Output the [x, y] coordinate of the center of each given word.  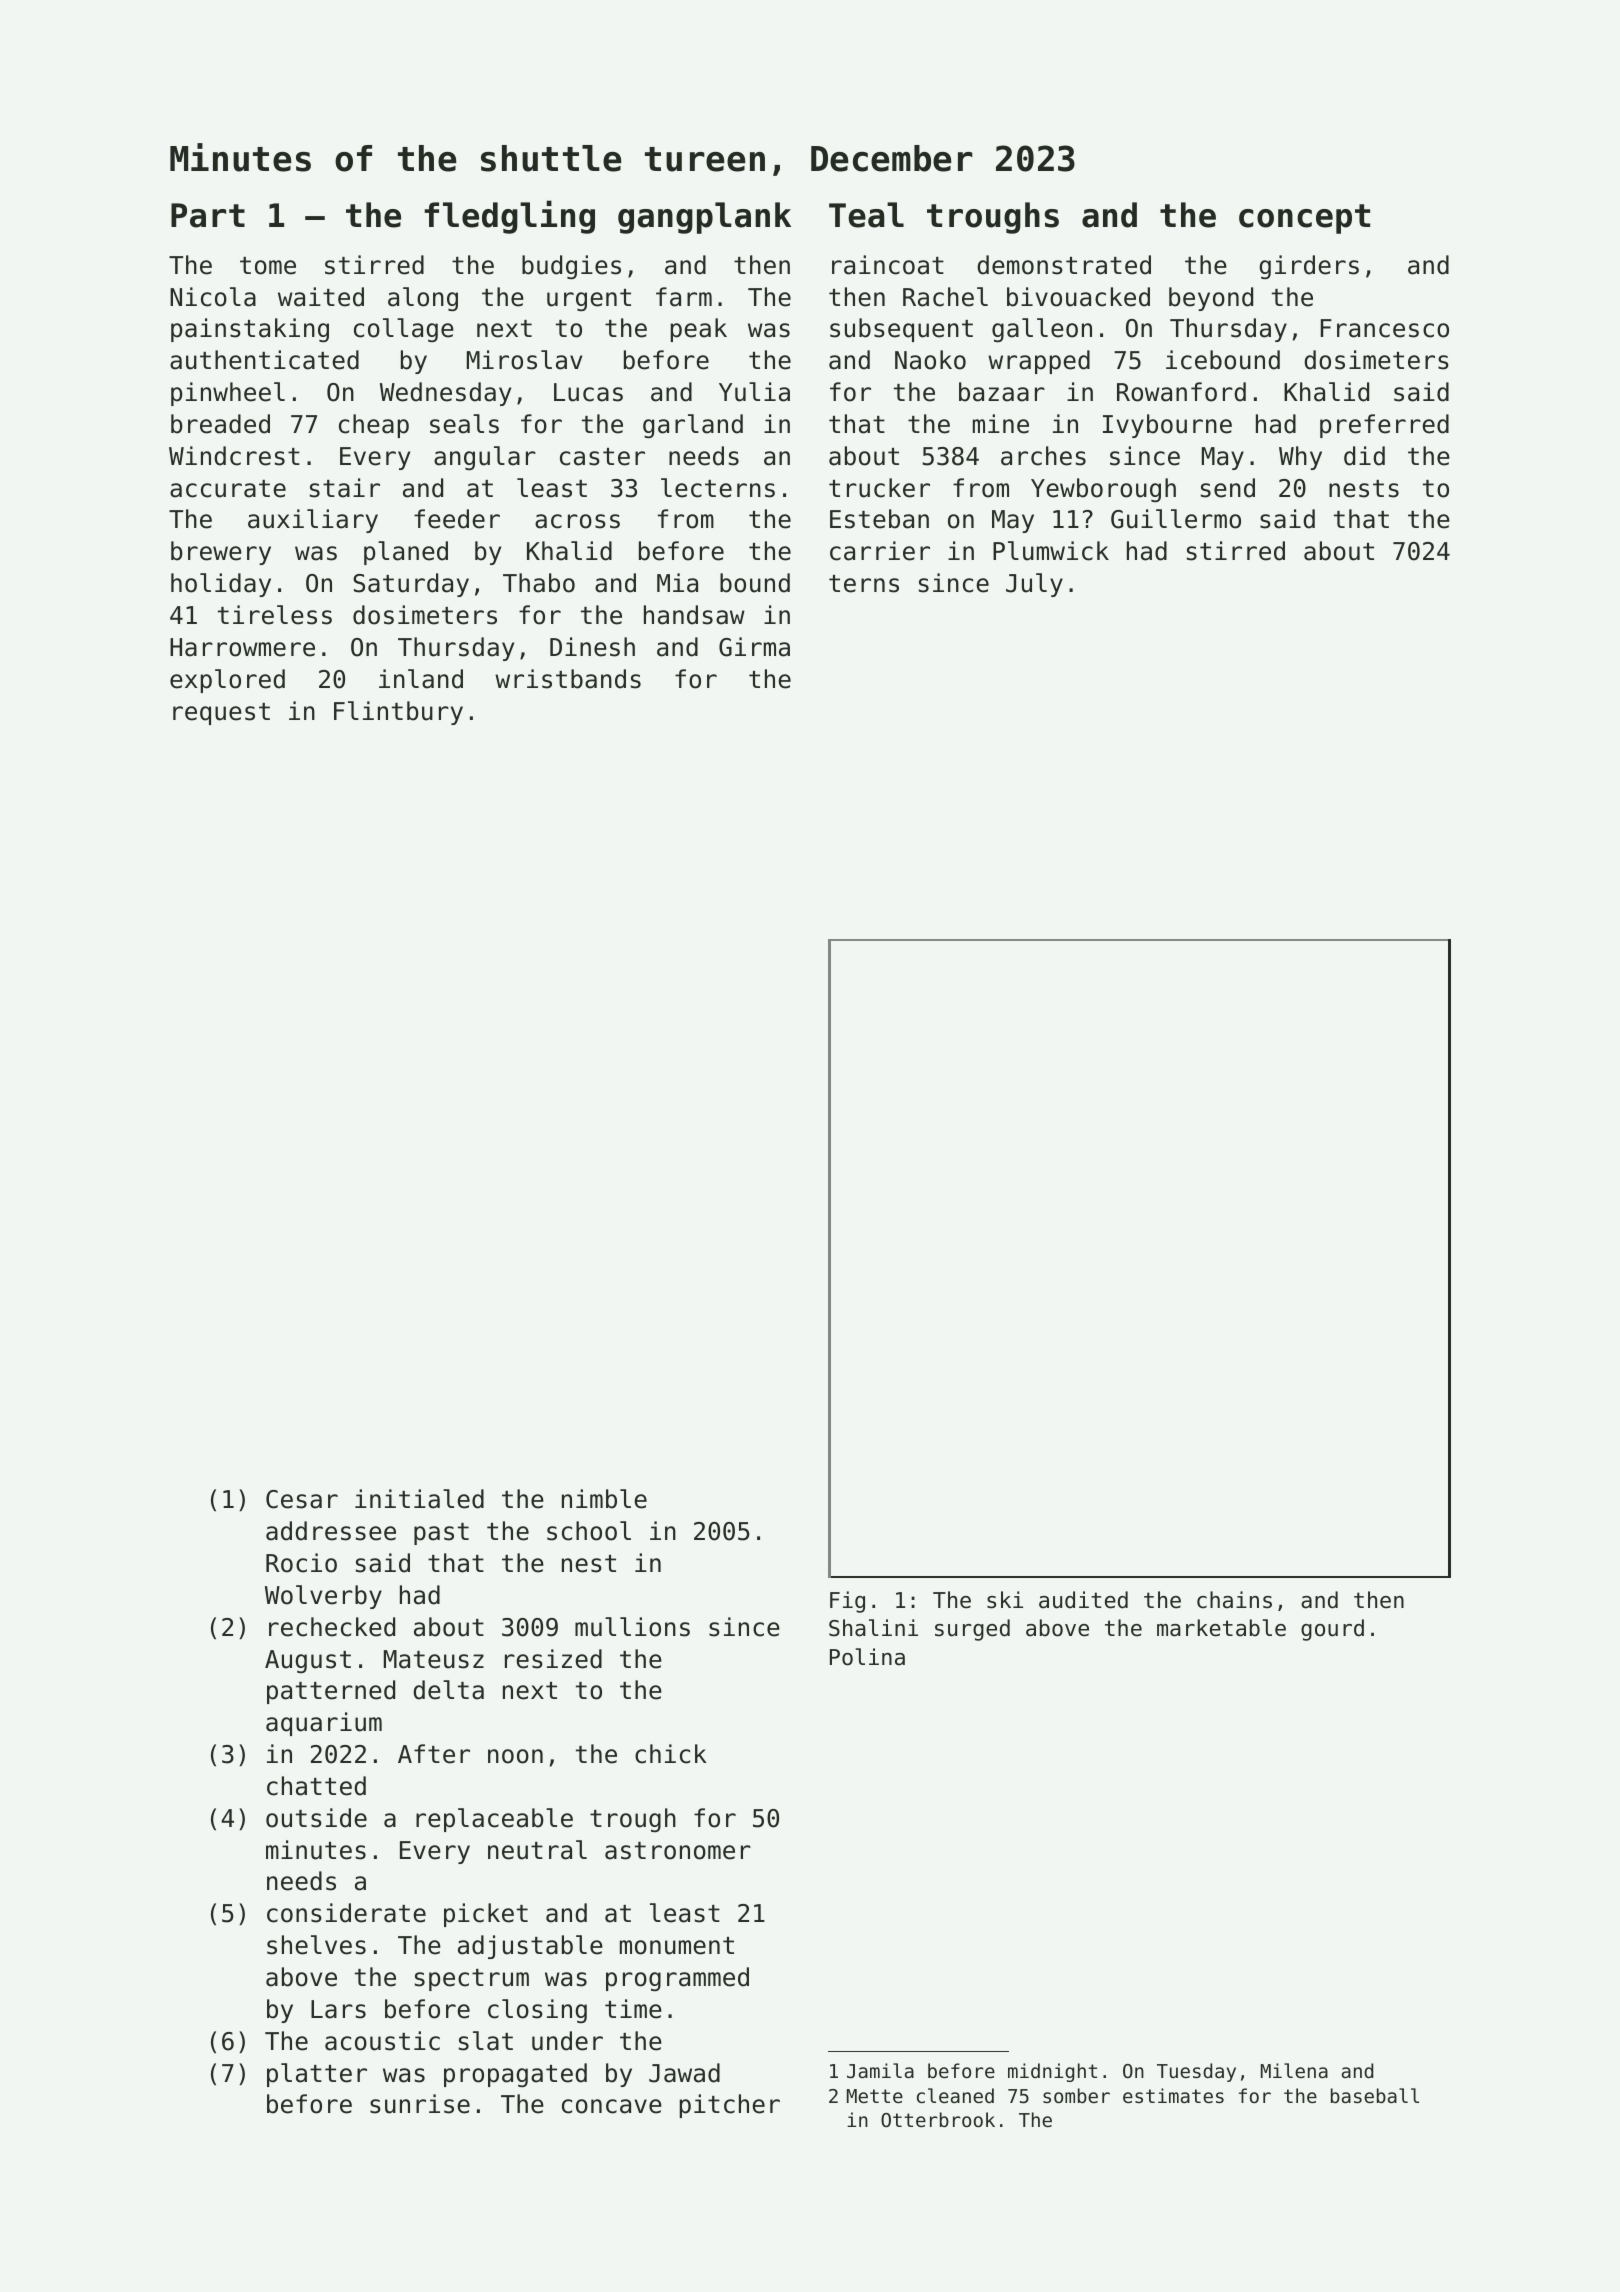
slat [486, 2041]
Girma [754, 647]
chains [1234, 1600]
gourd [1332, 1630]
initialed [419, 1499]
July [1034, 585]
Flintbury [398, 713]
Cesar [302, 1499]
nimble [604, 1499]
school [589, 1531]
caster [602, 457]
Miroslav [524, 360]
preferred [1384, 426]
